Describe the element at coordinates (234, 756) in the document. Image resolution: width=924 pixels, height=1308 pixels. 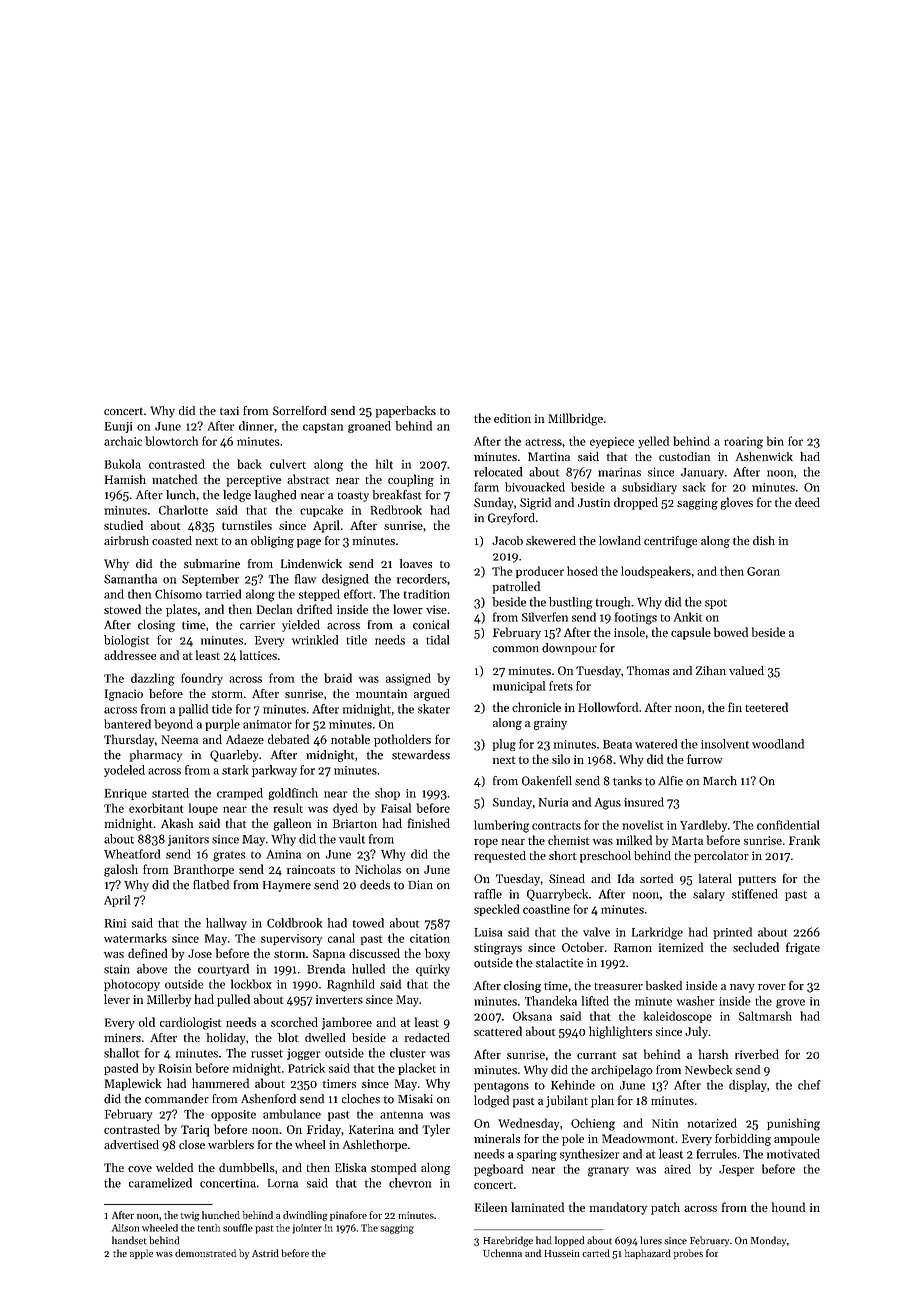
I see `Quarleby` at that location.
